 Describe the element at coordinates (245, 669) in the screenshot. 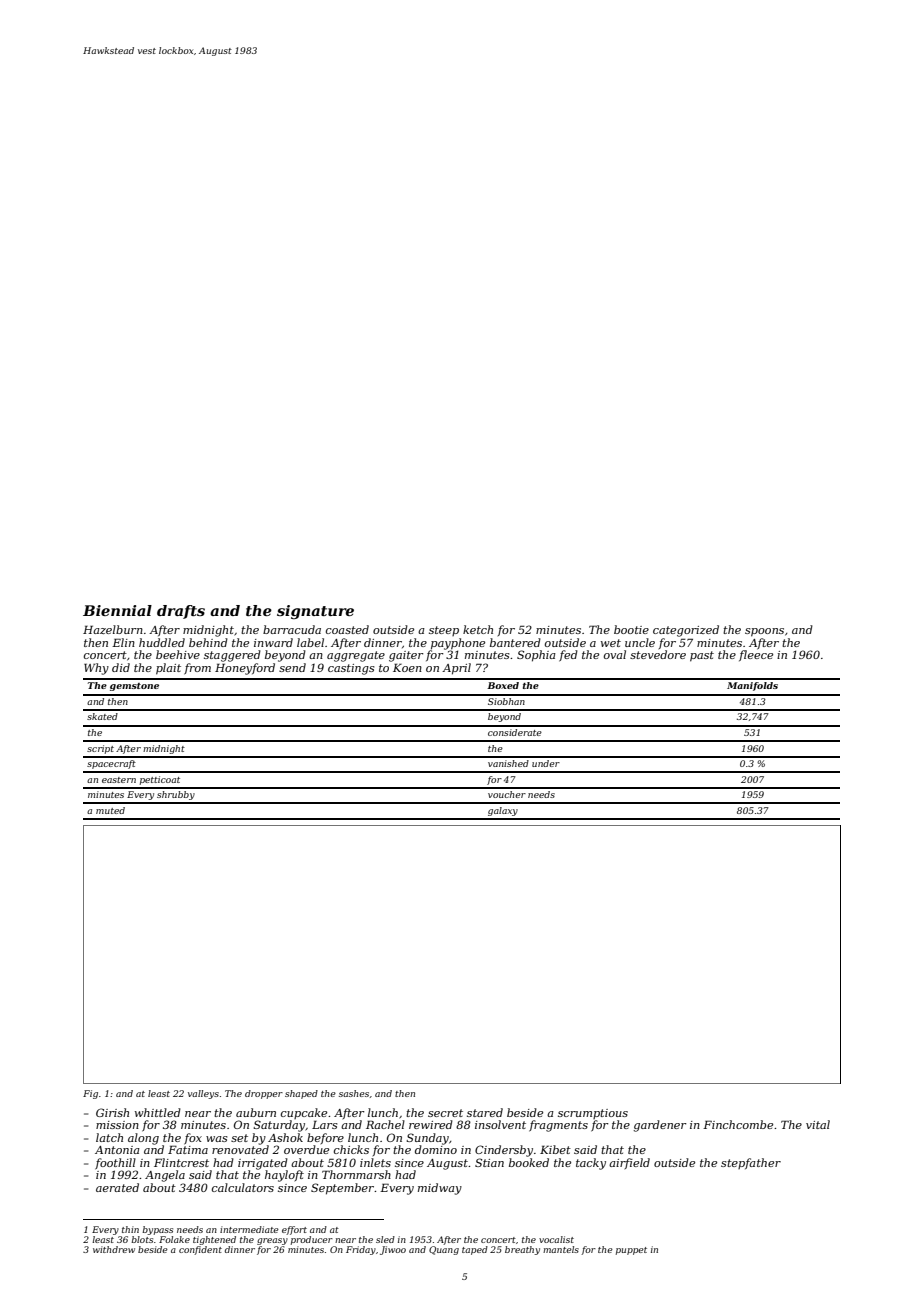

I see `Honeyford` at that location.
